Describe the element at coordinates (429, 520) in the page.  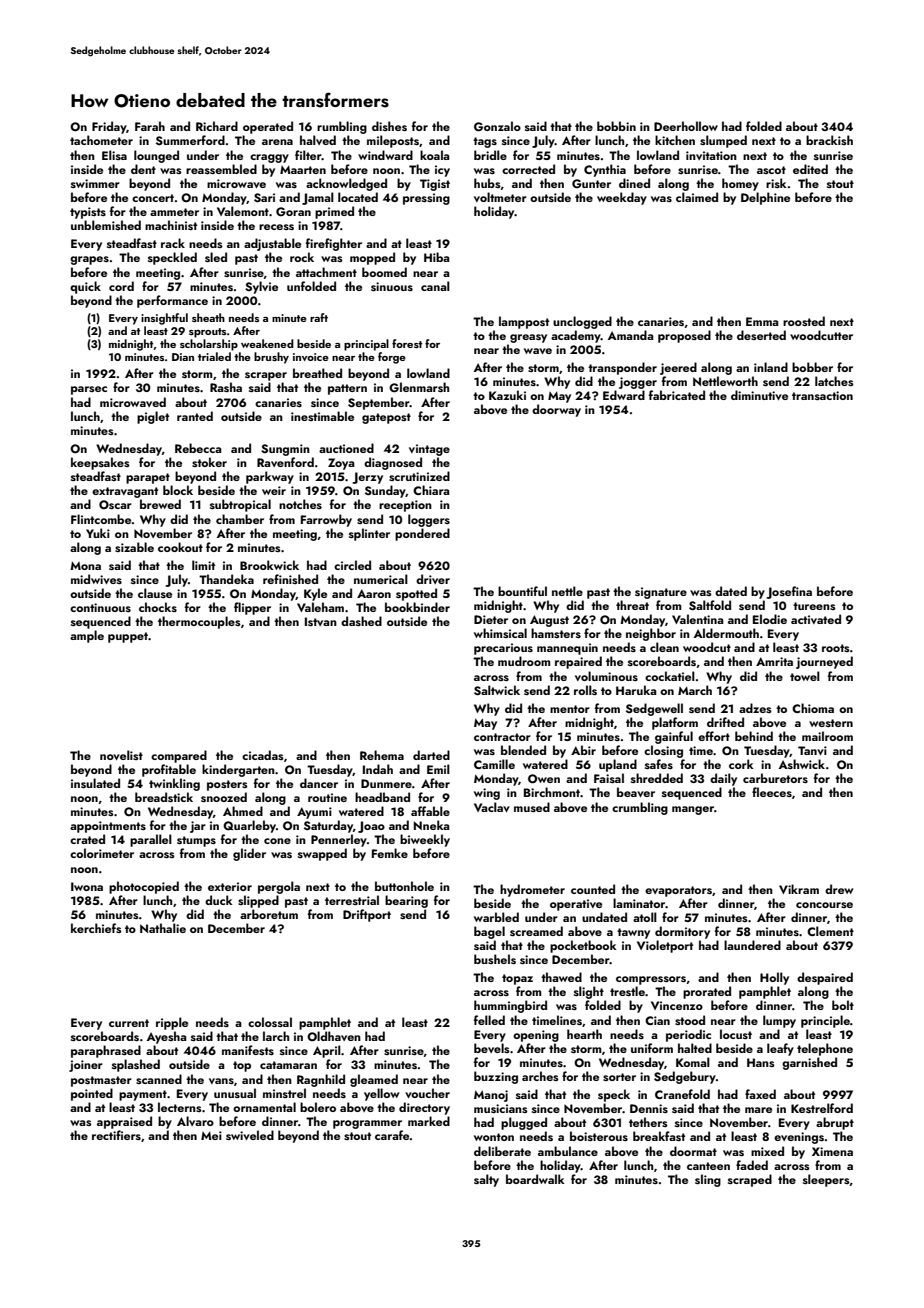
I see `loggers` at that location.
